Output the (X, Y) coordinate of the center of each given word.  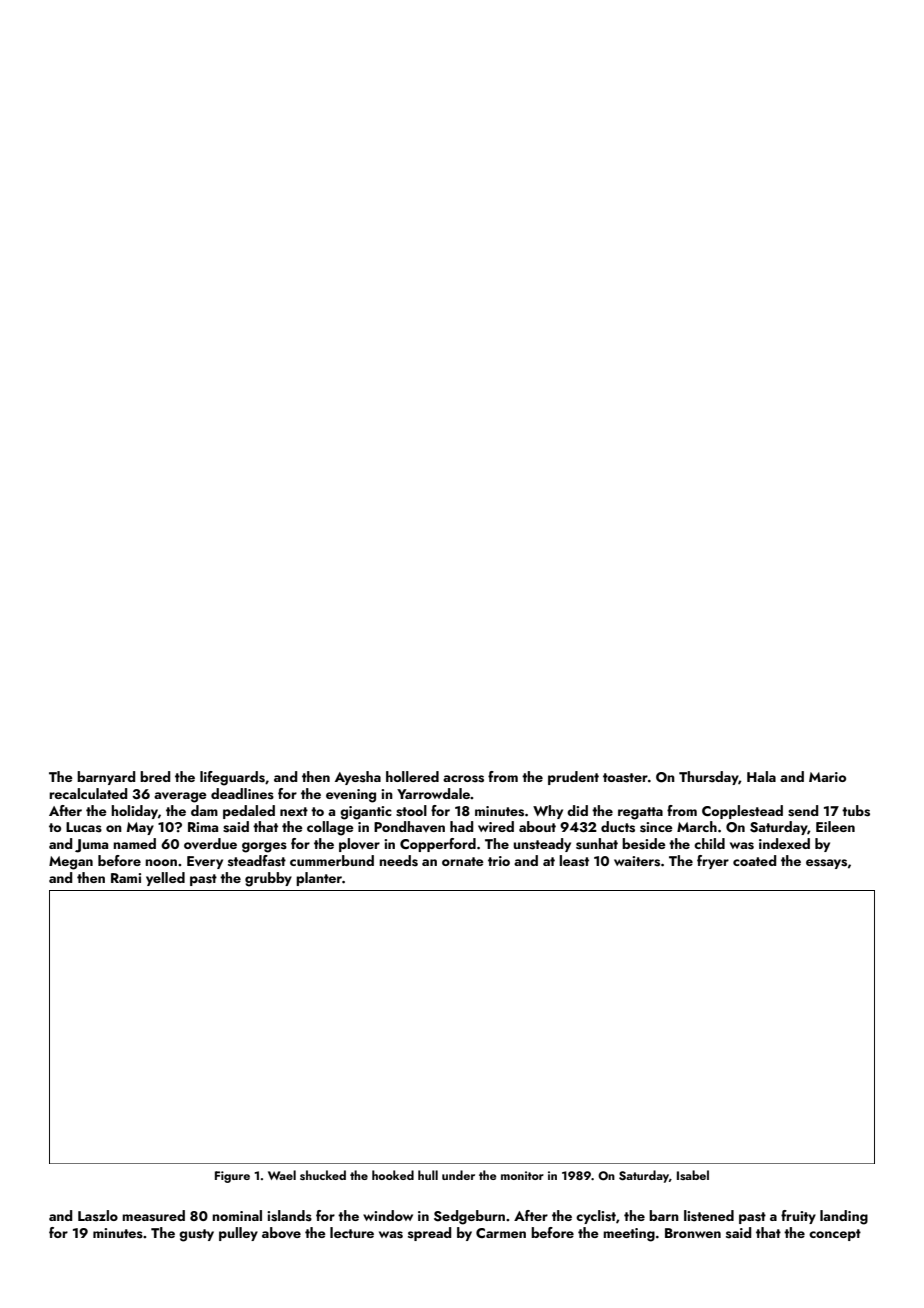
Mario (827, 777)
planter (319, 879)
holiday (134, 812)
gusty (196, 1235)
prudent (573, 778)
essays (826, 864)
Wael (282, 1175)
